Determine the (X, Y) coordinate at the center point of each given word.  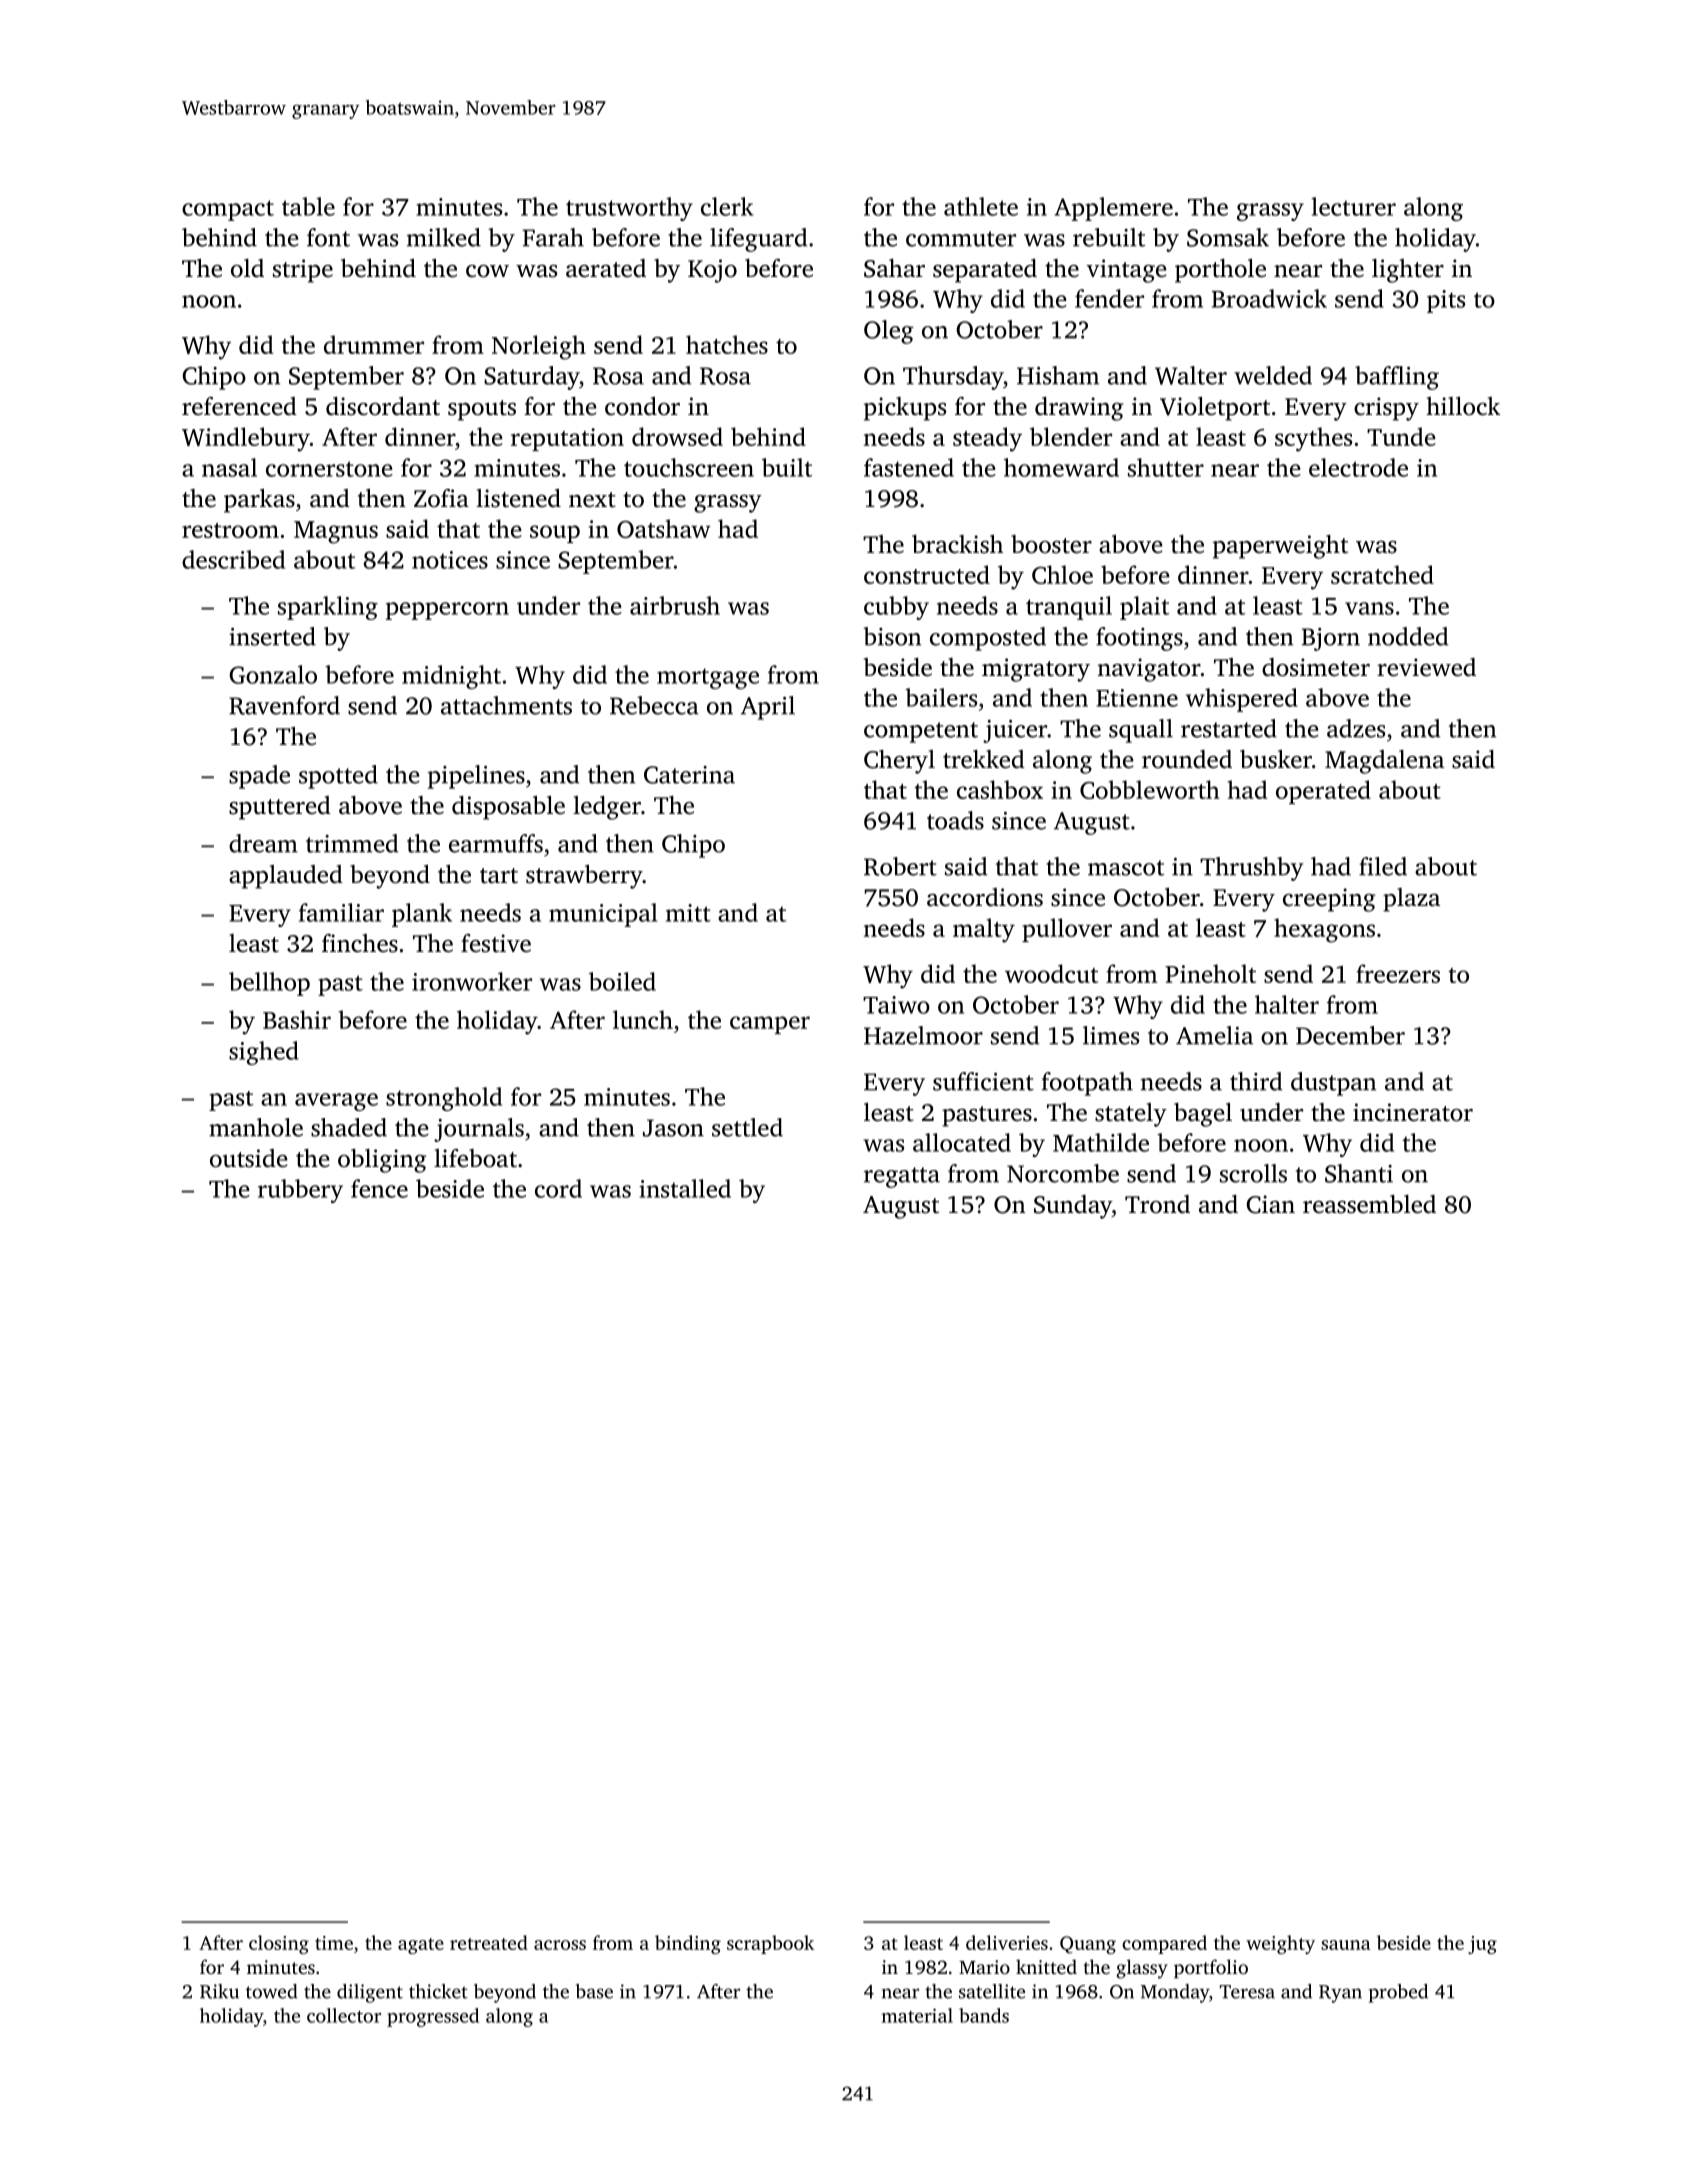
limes (1111, 1035)
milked (444, 237)
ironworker (472, 981)
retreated (489, 1942)
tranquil (1069, 608)
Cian (1270, 1204)
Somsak (1228, 237)
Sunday (1073, 1207)
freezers (1398, 973)
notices (450, 560)
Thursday (953, 378)
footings (1139, 639)
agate (421, 1946)
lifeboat (475, 1158)
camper (770, 1025)
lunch (643, 1019)
